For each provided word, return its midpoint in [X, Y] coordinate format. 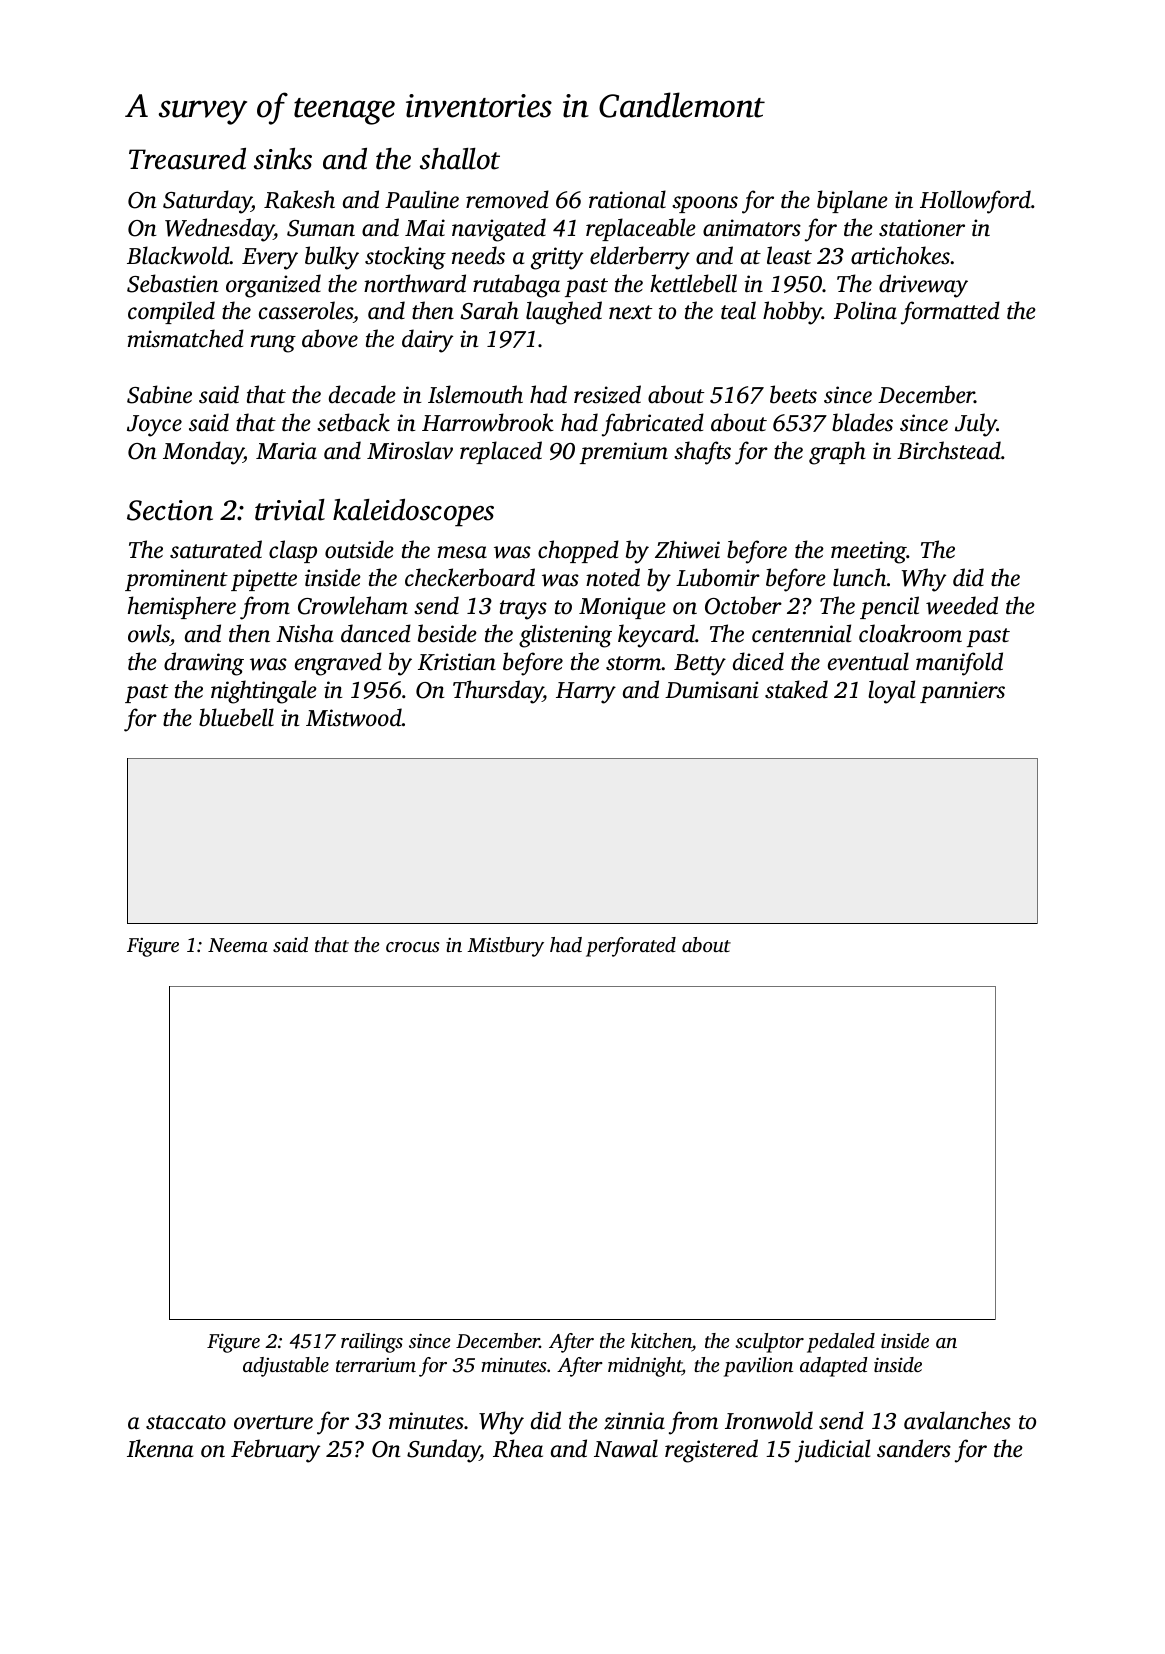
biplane [852, 201]
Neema [238, 945]
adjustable [286, 1367]
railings [372, 1343]
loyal [891, 692]
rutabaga [516, 286]
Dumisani [712, 690]
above [330, 338]
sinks [283, 159]
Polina [865, 310]
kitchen [661, 1342]
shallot [460, 159]
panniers [962, 692]
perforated [631, 947]
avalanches [957, 1420]
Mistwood [354, 717]
